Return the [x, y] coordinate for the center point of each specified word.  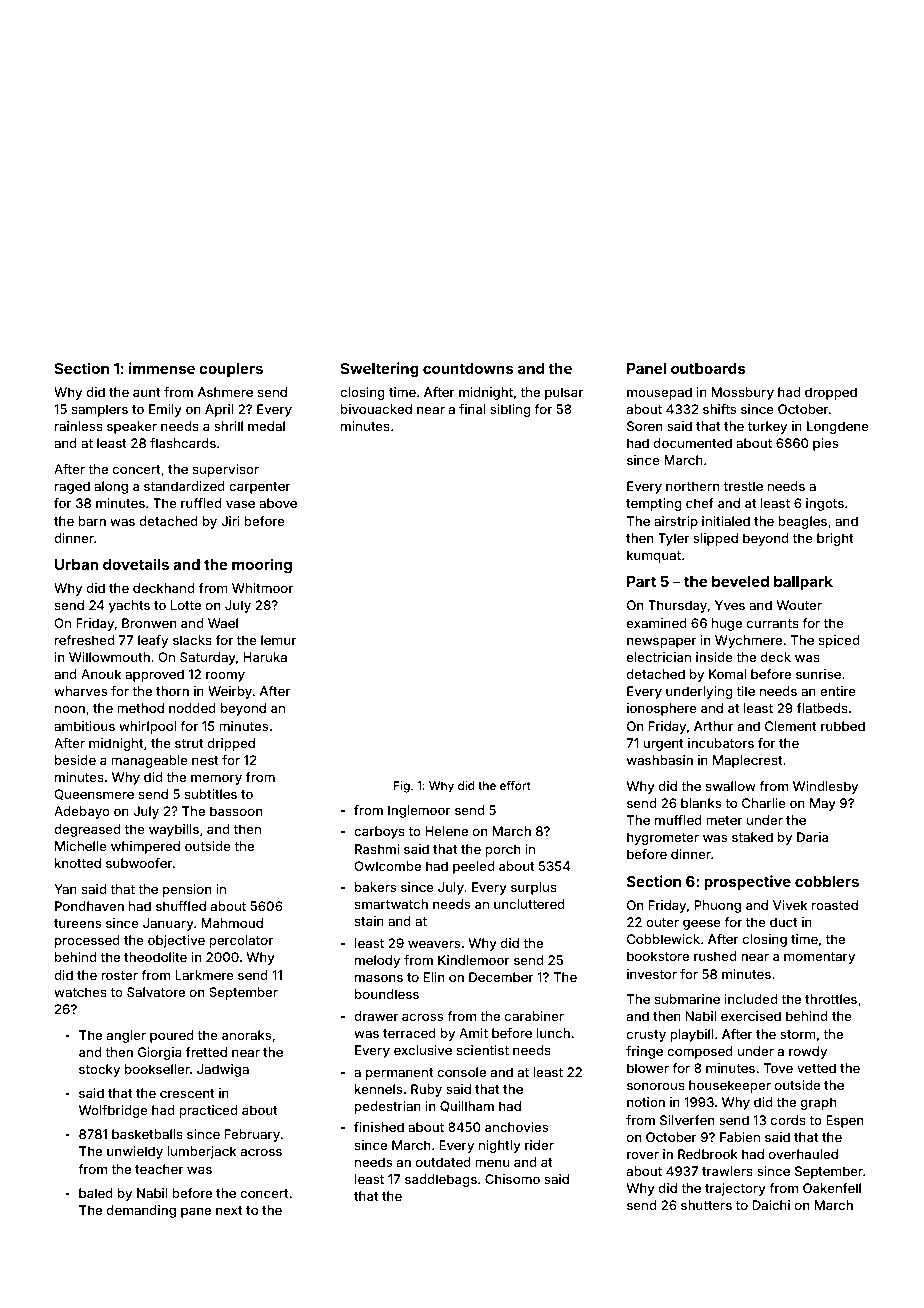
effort [515, 785]
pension [187, 890]
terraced [409, 1033]
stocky [99, 1070]
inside [714, 657]
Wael [223, 623]
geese [702, 924]
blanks [701, 803]
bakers [375, 887]
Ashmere [225, 392]
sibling [510, 410]
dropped [831, 393]
